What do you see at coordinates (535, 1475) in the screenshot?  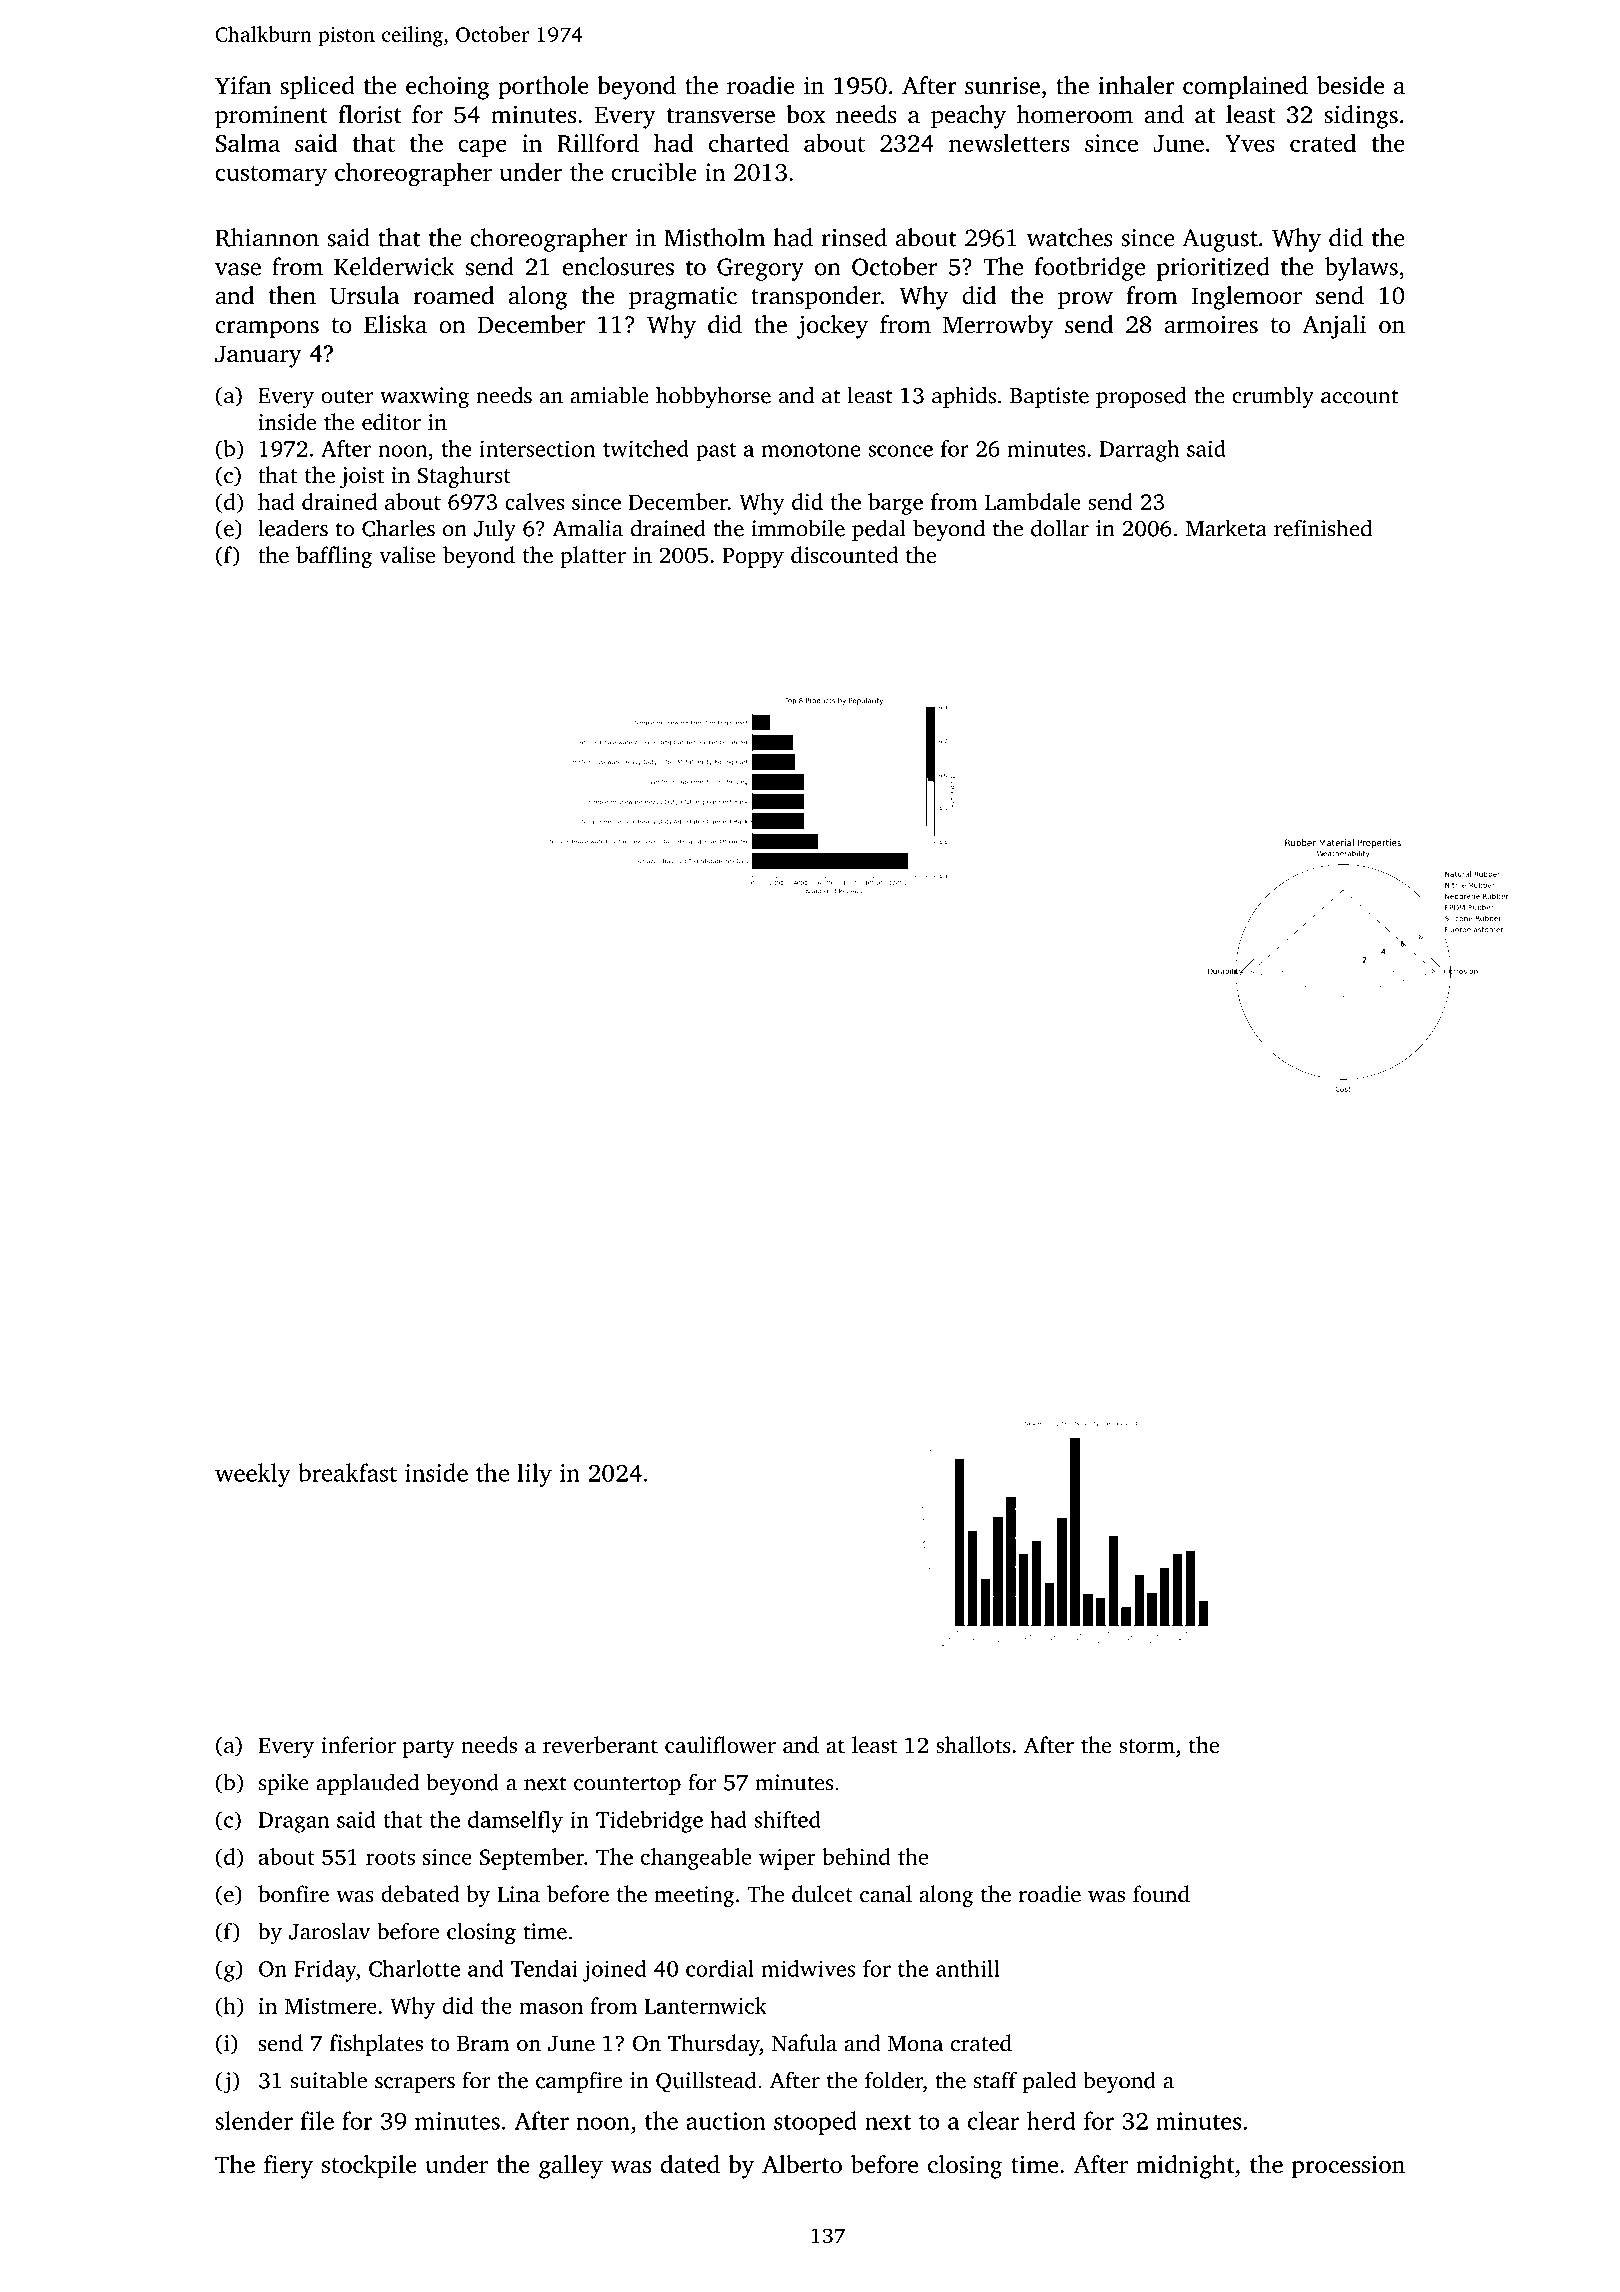 I see `lily` at bounding box center [535, 1475].
